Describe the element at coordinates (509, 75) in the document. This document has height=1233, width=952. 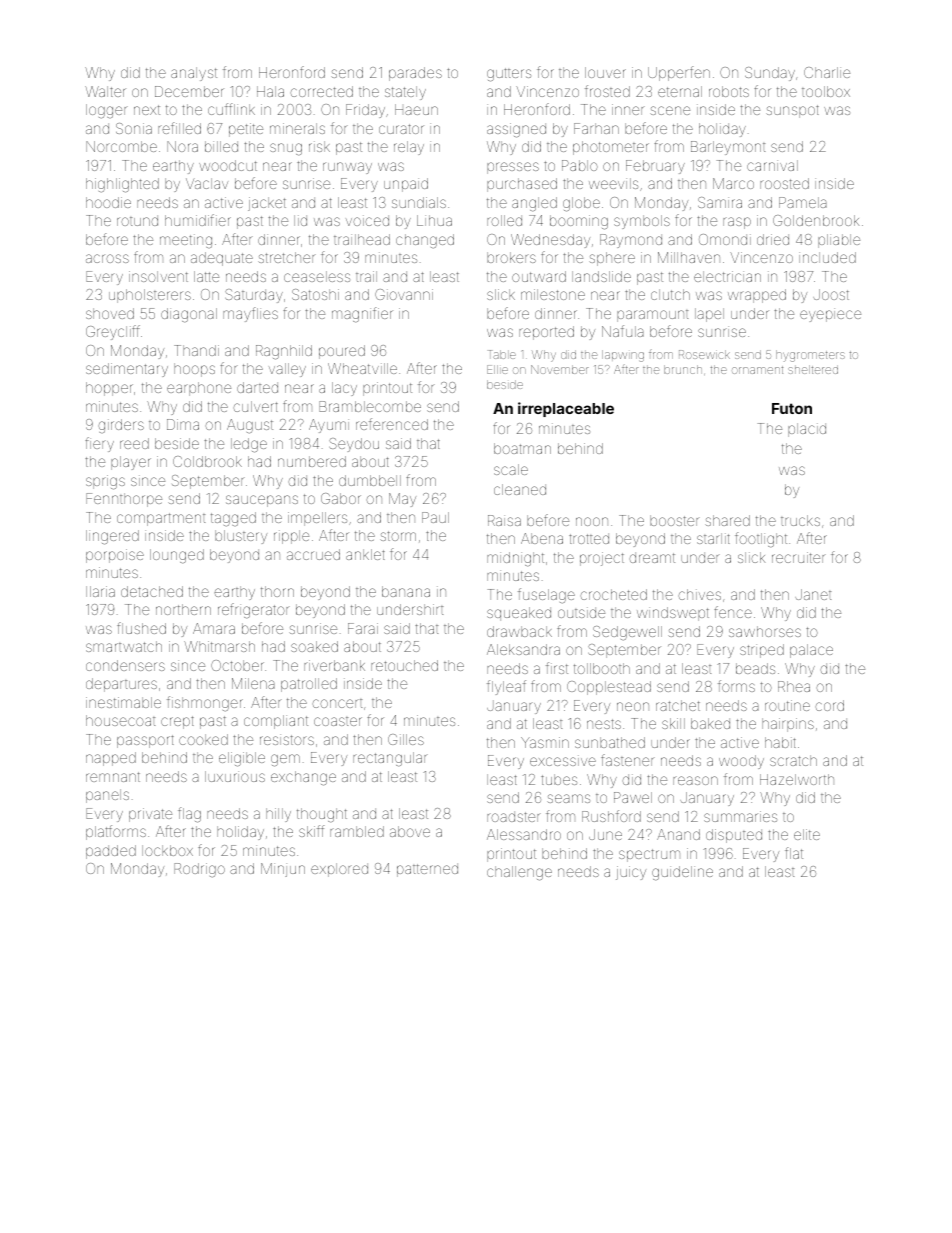
I see `gutters` at that location.
